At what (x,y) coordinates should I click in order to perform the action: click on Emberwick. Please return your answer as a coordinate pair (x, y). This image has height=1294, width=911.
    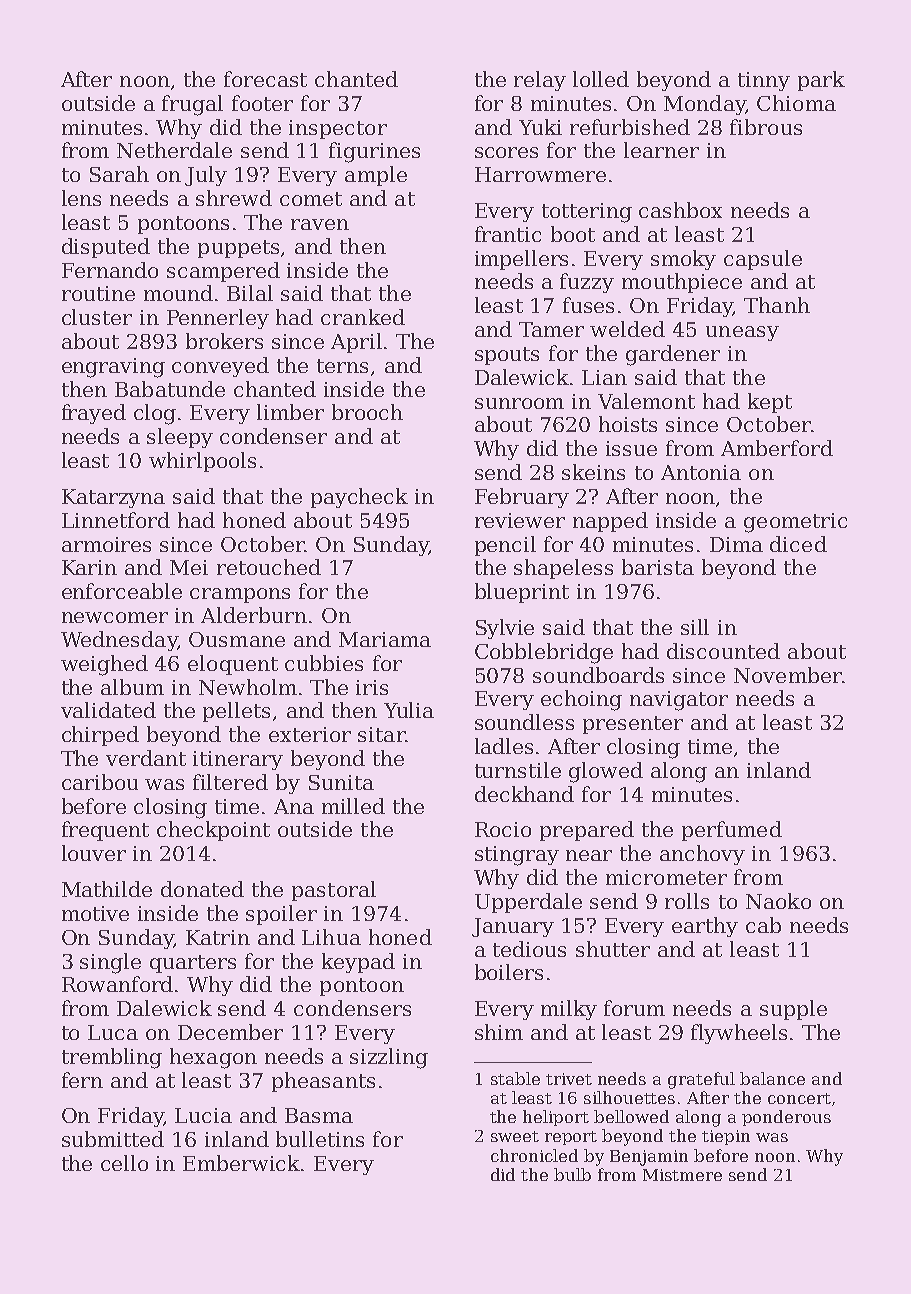
    Looking at the image, I should click on (241, 1163).
